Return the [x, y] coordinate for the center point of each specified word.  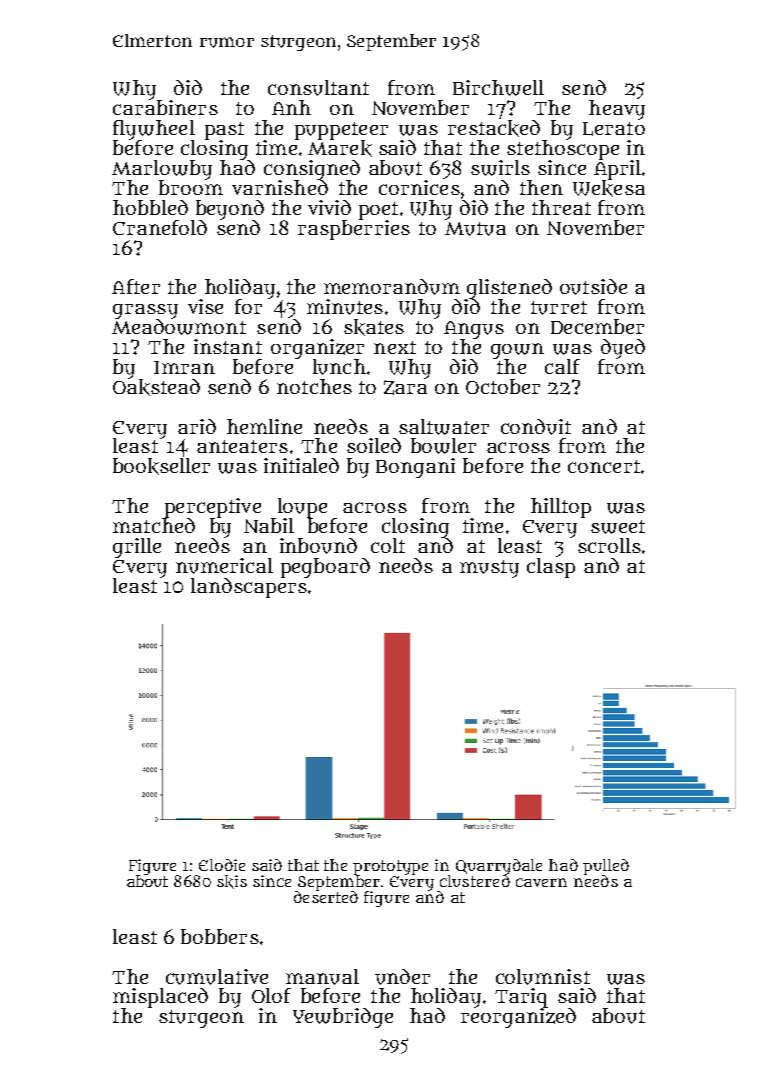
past [224, 131]
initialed [301, 465]
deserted [326, 896]
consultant [318, 88]
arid [197, 426]
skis [232, 882]
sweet [618, 527]
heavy [617, 110]
